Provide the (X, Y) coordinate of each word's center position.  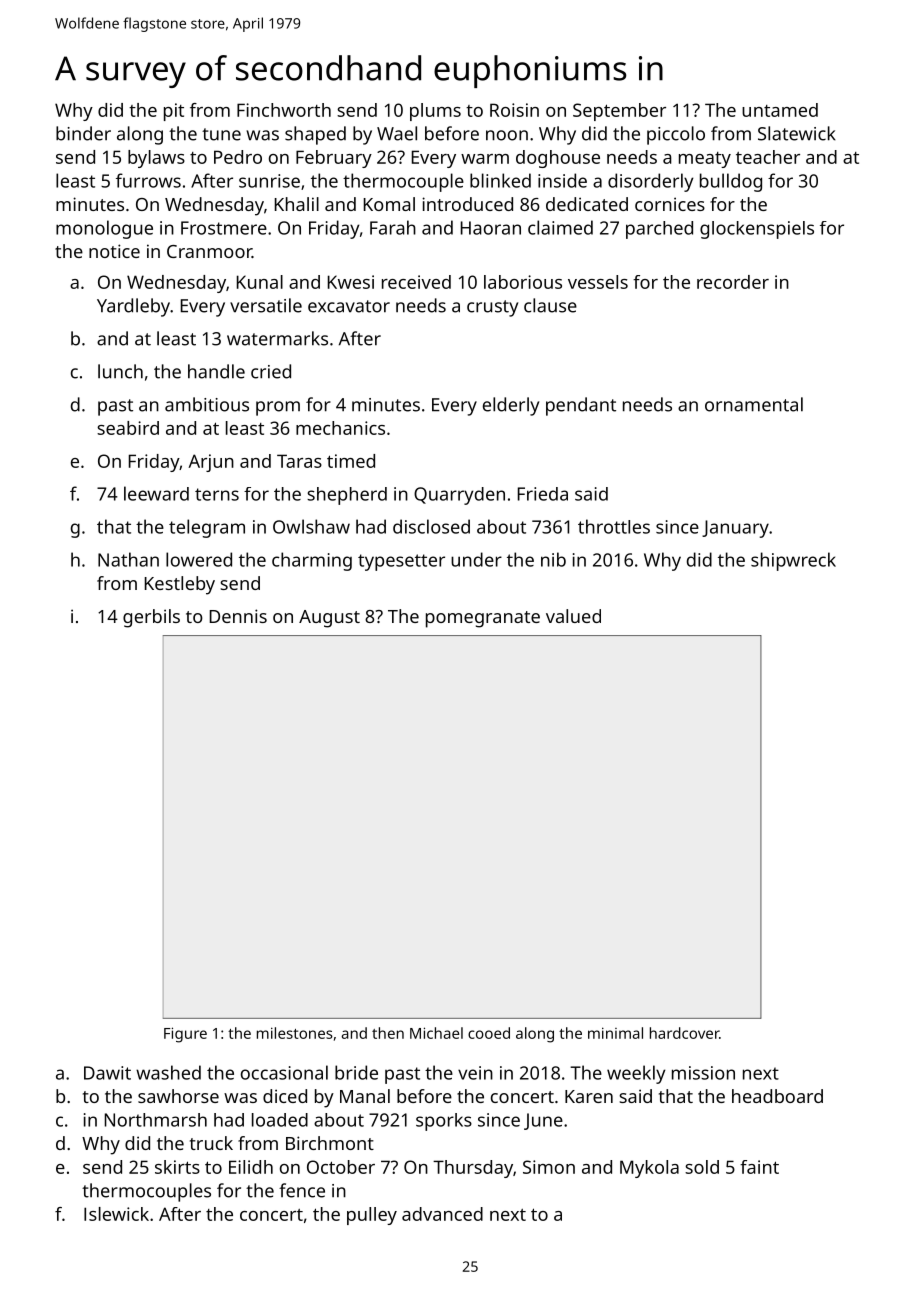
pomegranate (483, 619)
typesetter (401, 562)
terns (217, 494)
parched (659, 230)
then (388, 1033)
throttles (614, 526)
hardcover (684, 1033)
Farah (393, 227)
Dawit (107, 1073)
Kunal (260, 282)
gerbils (151, 618)
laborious (523, 282)
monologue (104, 229)
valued (573, 616)
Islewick (116, 1214)
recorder (733, 282)
